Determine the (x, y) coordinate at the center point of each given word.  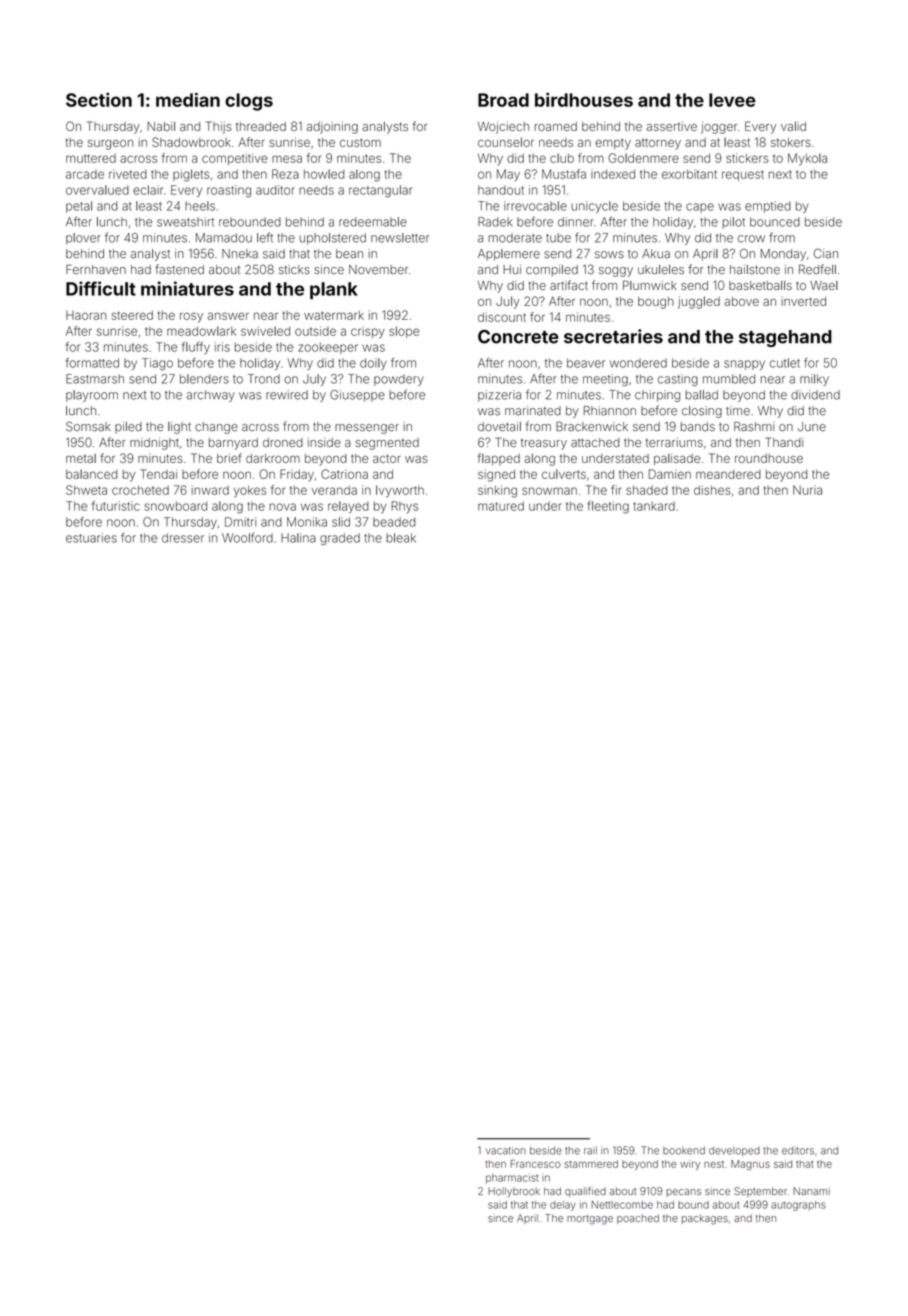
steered (132, 315)
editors (798, 1150)
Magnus (750, 1165)
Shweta (86, 490)
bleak (401, 538)
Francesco (536, 1164)
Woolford (247, 537)
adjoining (332, 128)
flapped (499, 459)
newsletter (400, 238)
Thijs (219, 127)
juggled (699, 302)
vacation (506, 1150)
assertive (672, 126)
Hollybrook (514, 1192)
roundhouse (769, 458)
